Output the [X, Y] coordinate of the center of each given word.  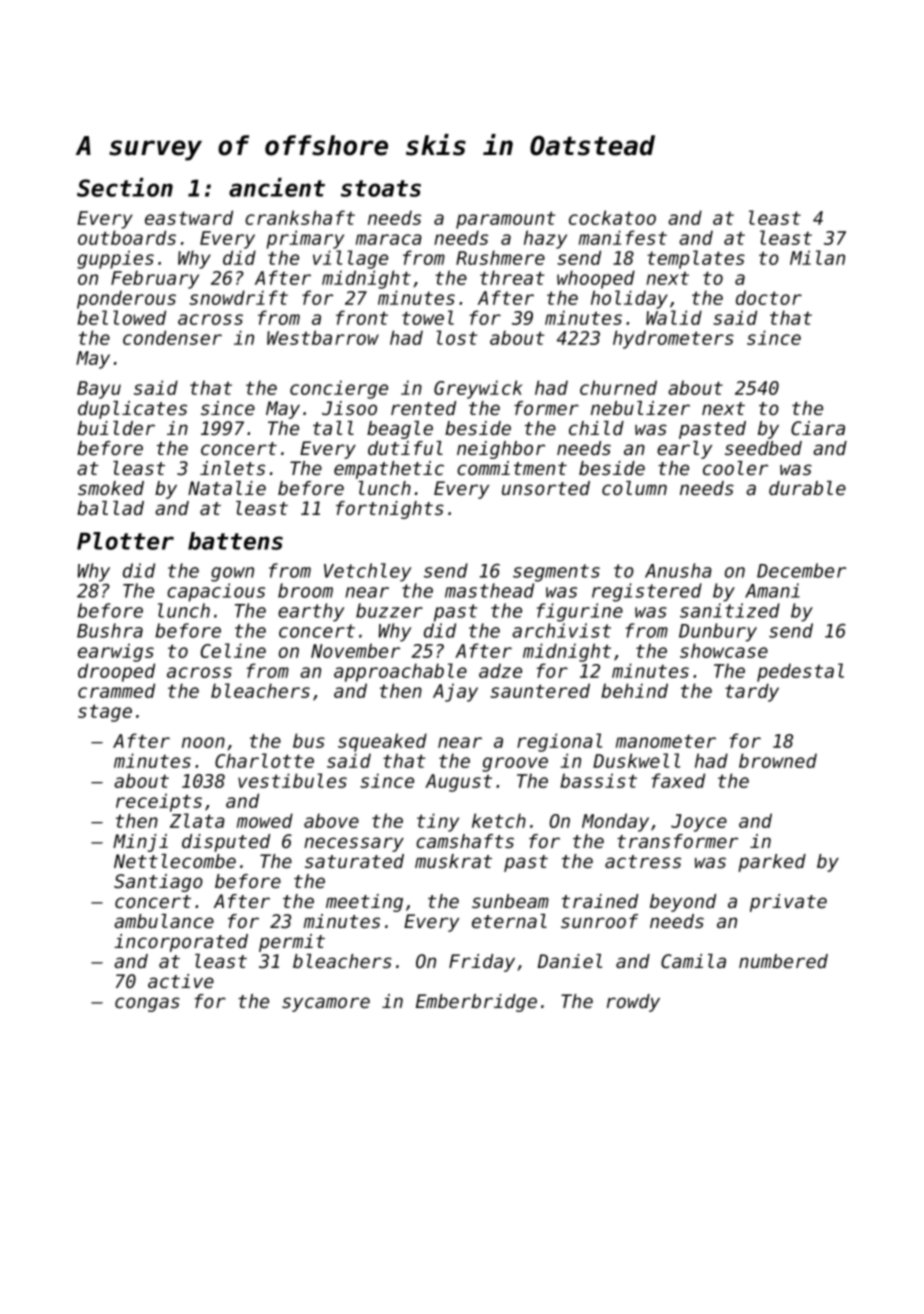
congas [147, 1004]
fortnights [390, 510]
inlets [232, 468]
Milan [817, 257]
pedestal [800, 672]
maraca [389, 239]
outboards [127, 237]
